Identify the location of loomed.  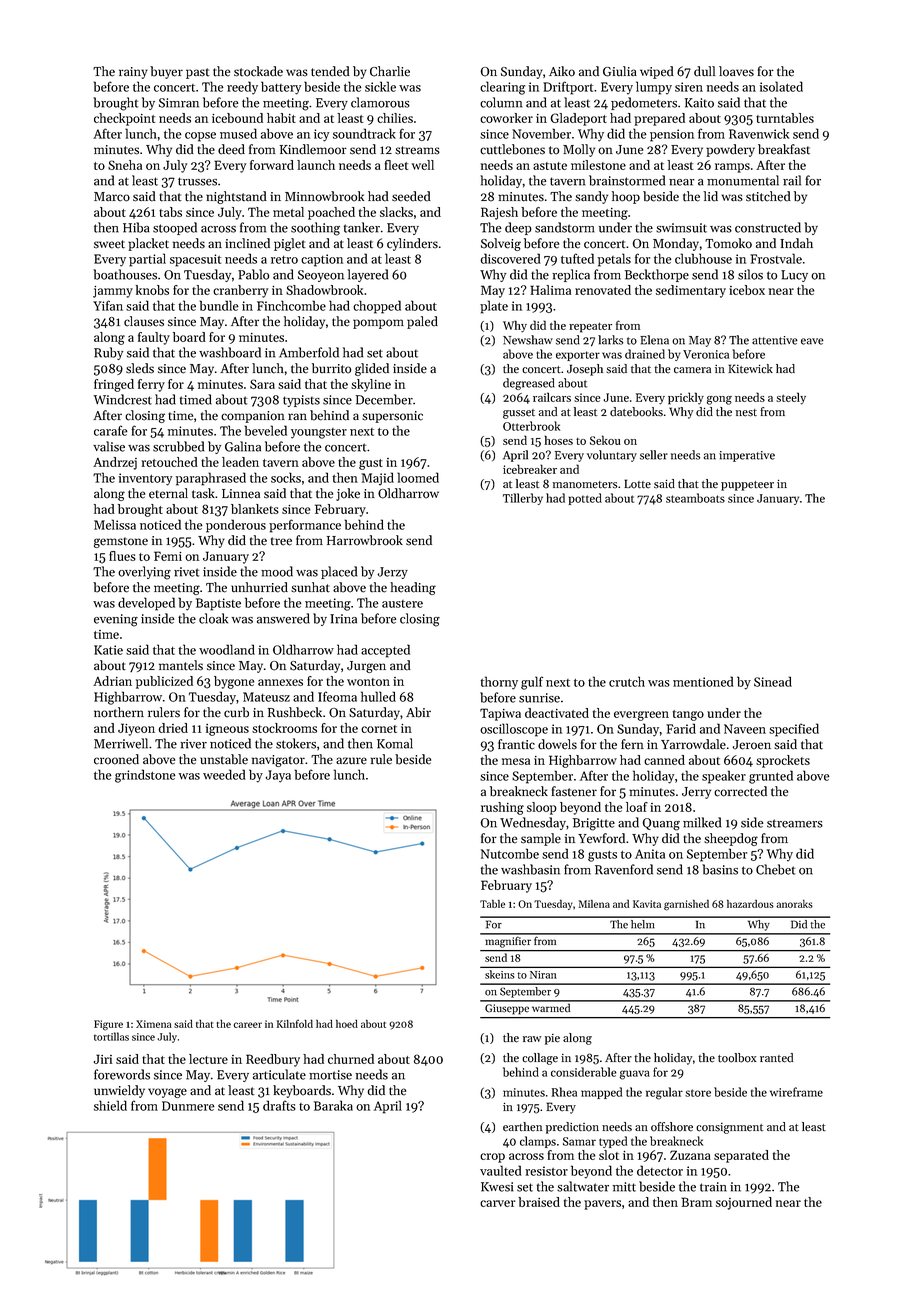
(418, 477).
